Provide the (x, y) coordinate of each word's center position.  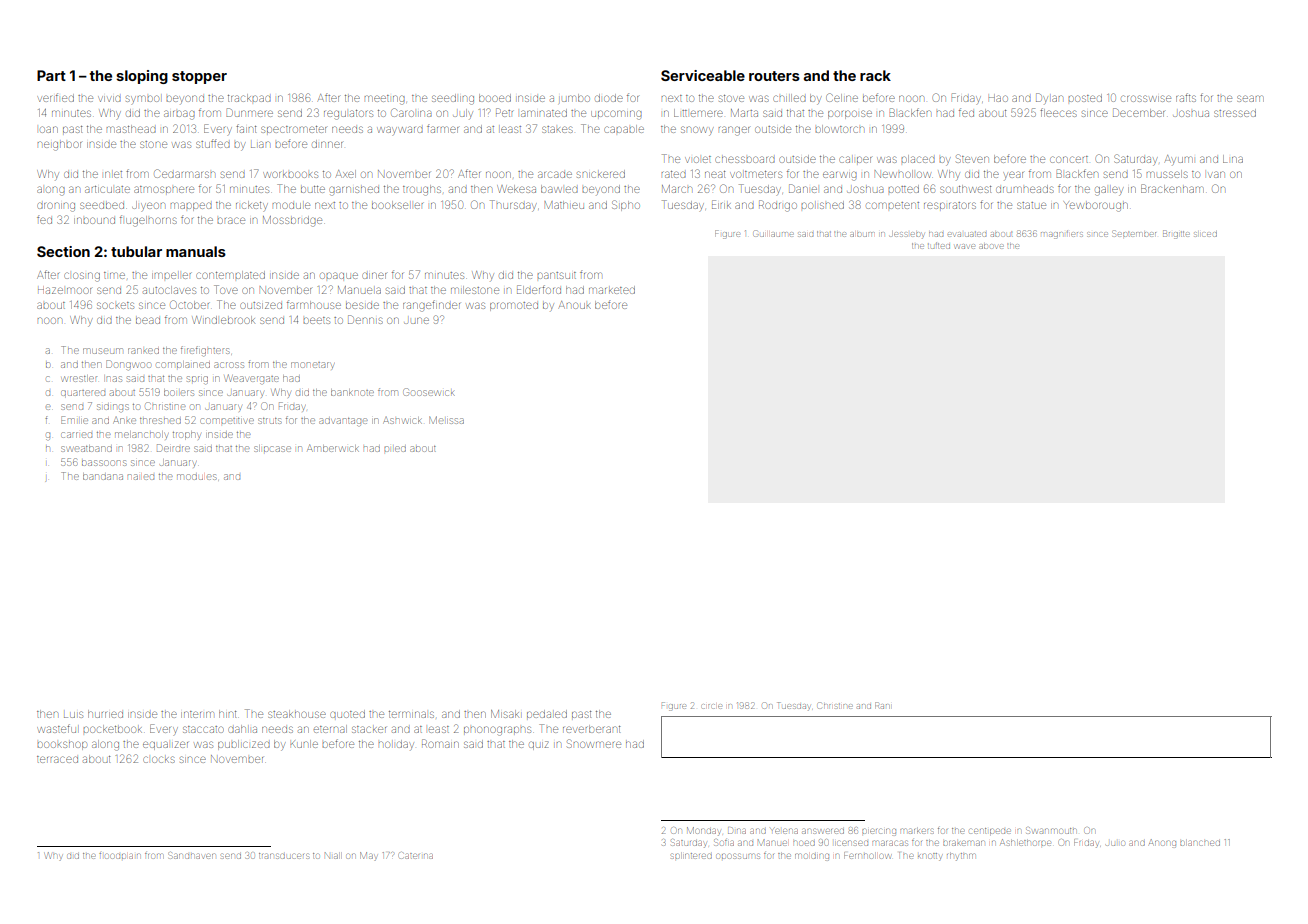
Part (51, 75)
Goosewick (429, 392)
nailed (141, 477)
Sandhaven (192, 855)
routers (774, 76)
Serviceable (703, 75)
